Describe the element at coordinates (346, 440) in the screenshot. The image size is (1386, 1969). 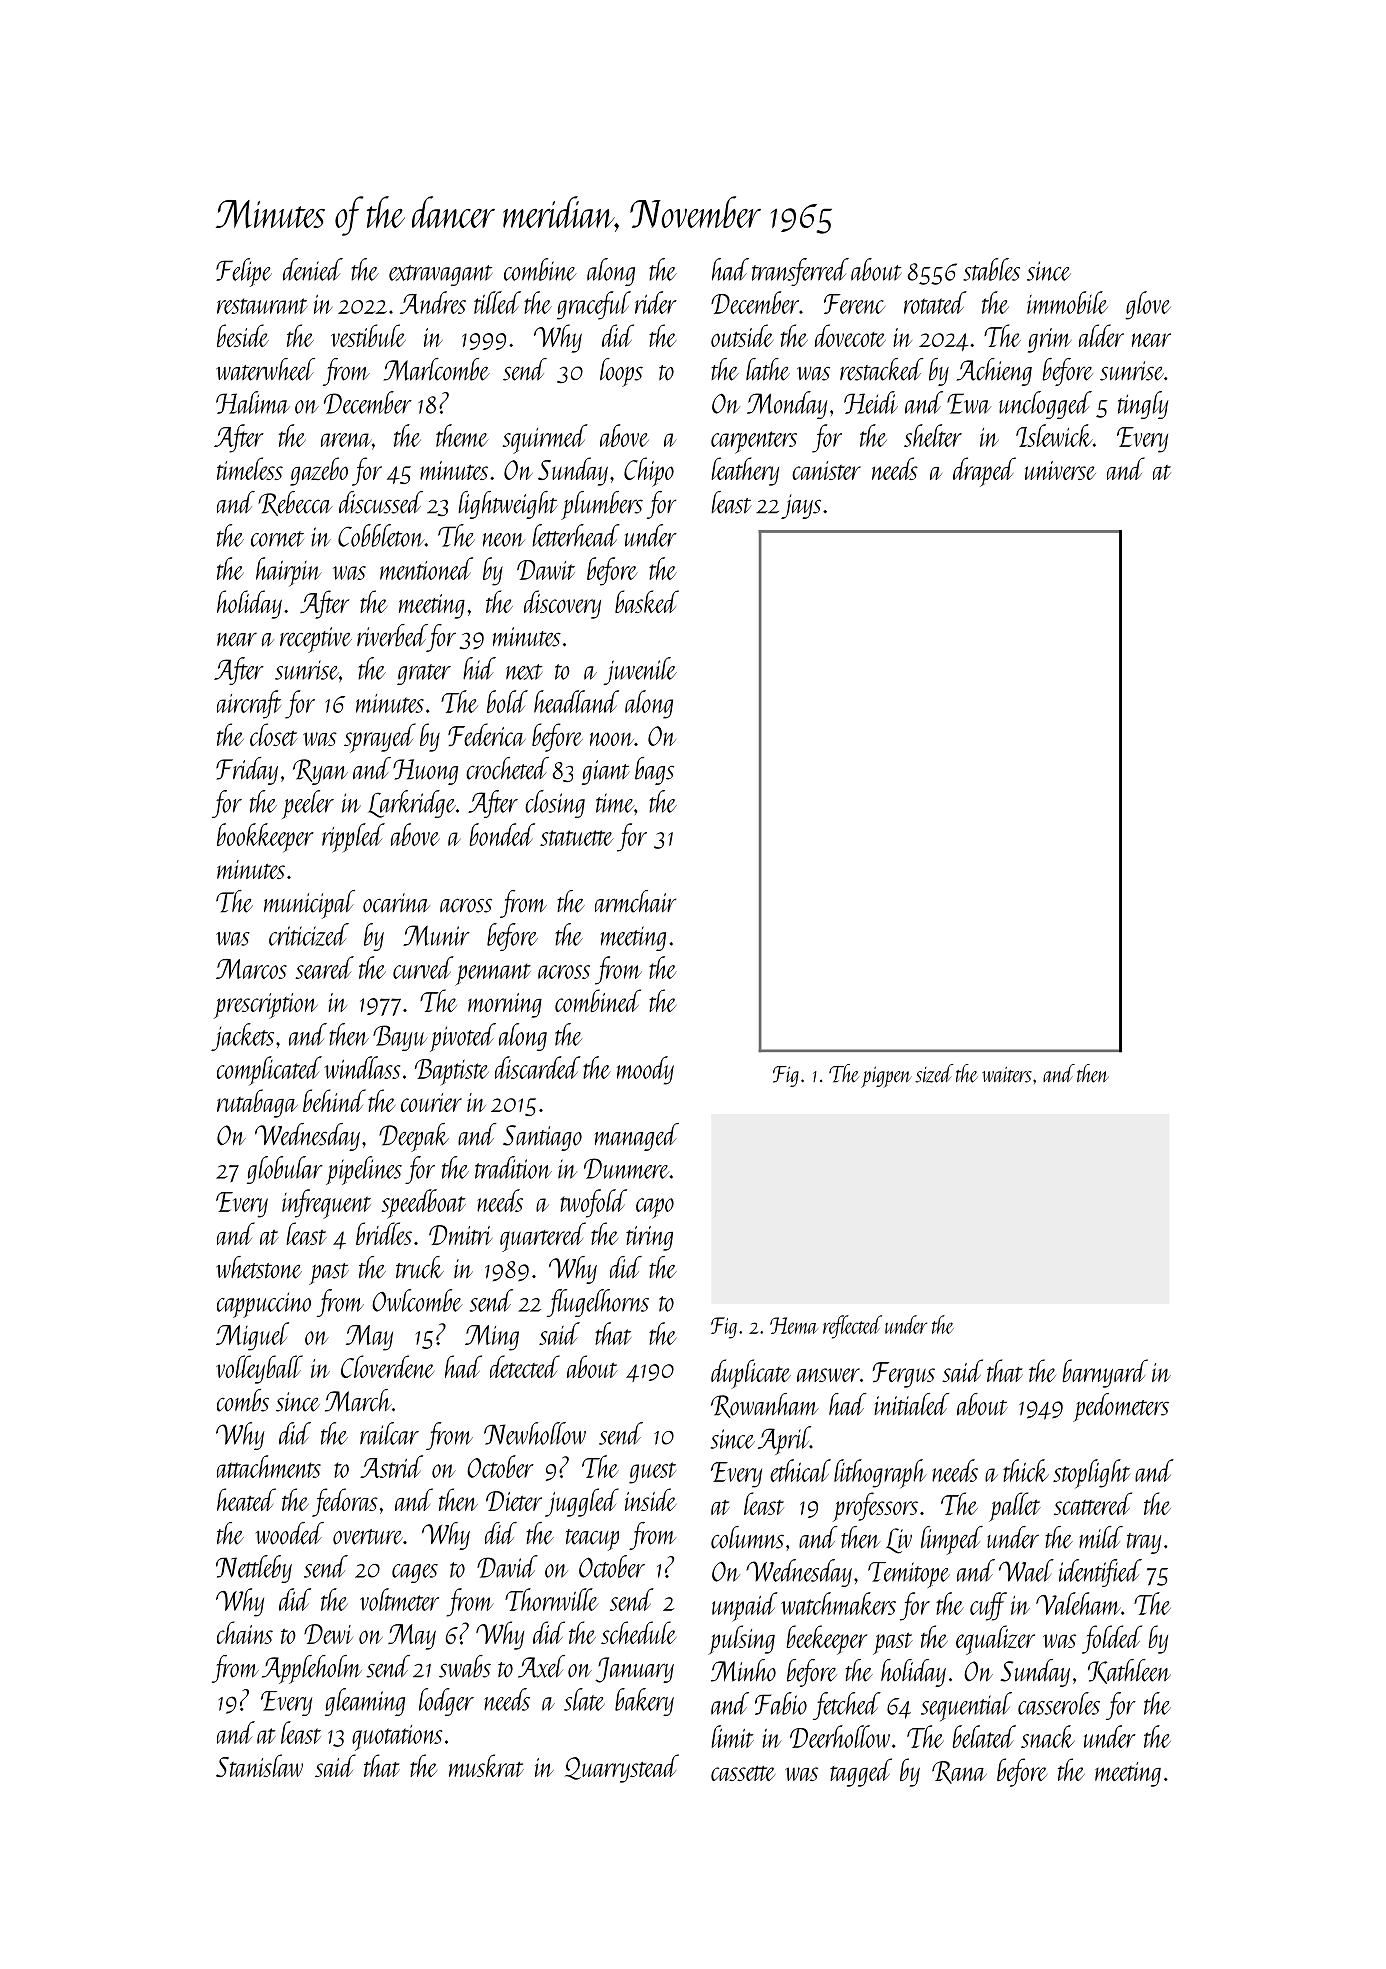
I see `arena` at that location.
